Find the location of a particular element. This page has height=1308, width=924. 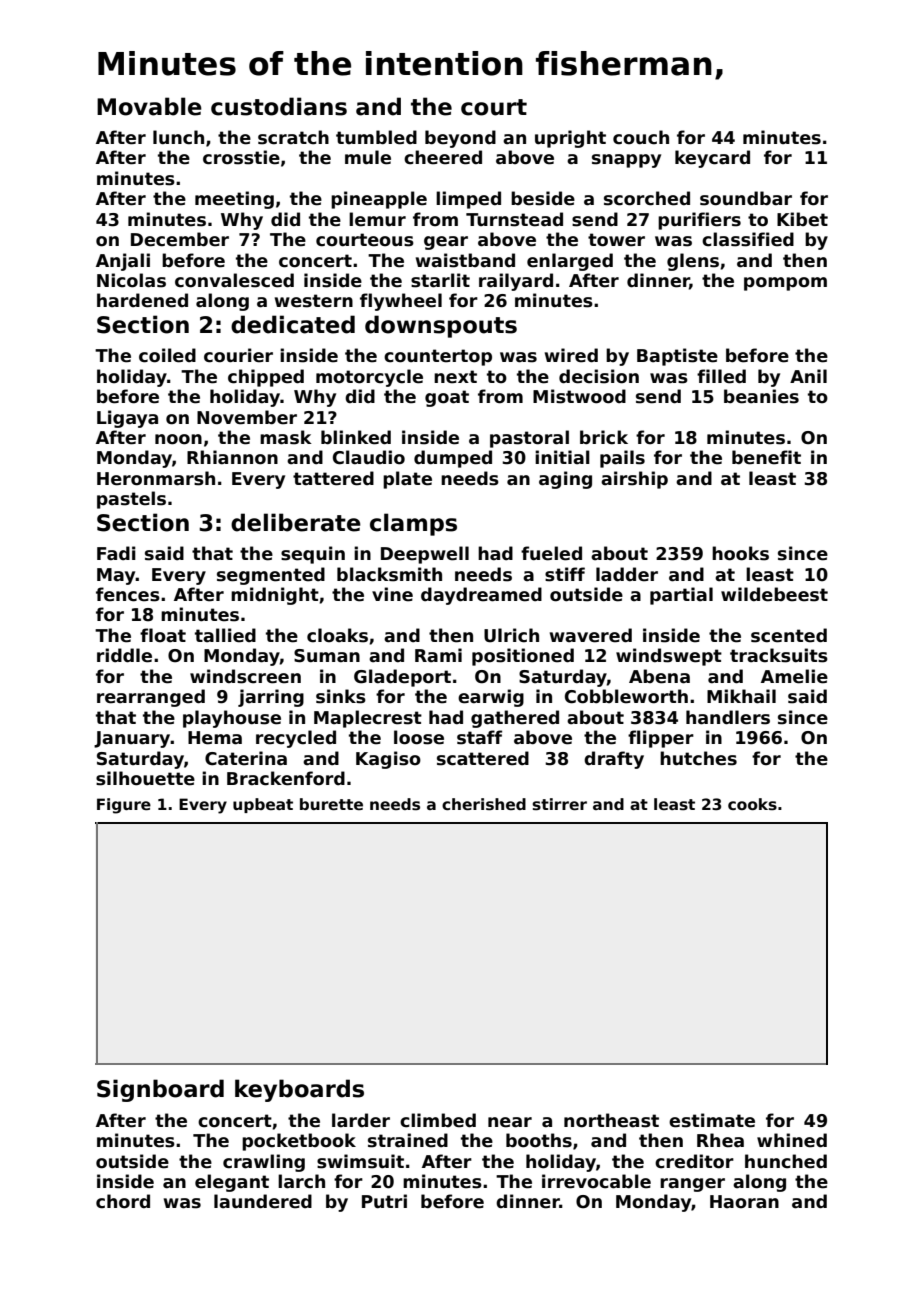

Putri is located at coordinates (384, 1201).
